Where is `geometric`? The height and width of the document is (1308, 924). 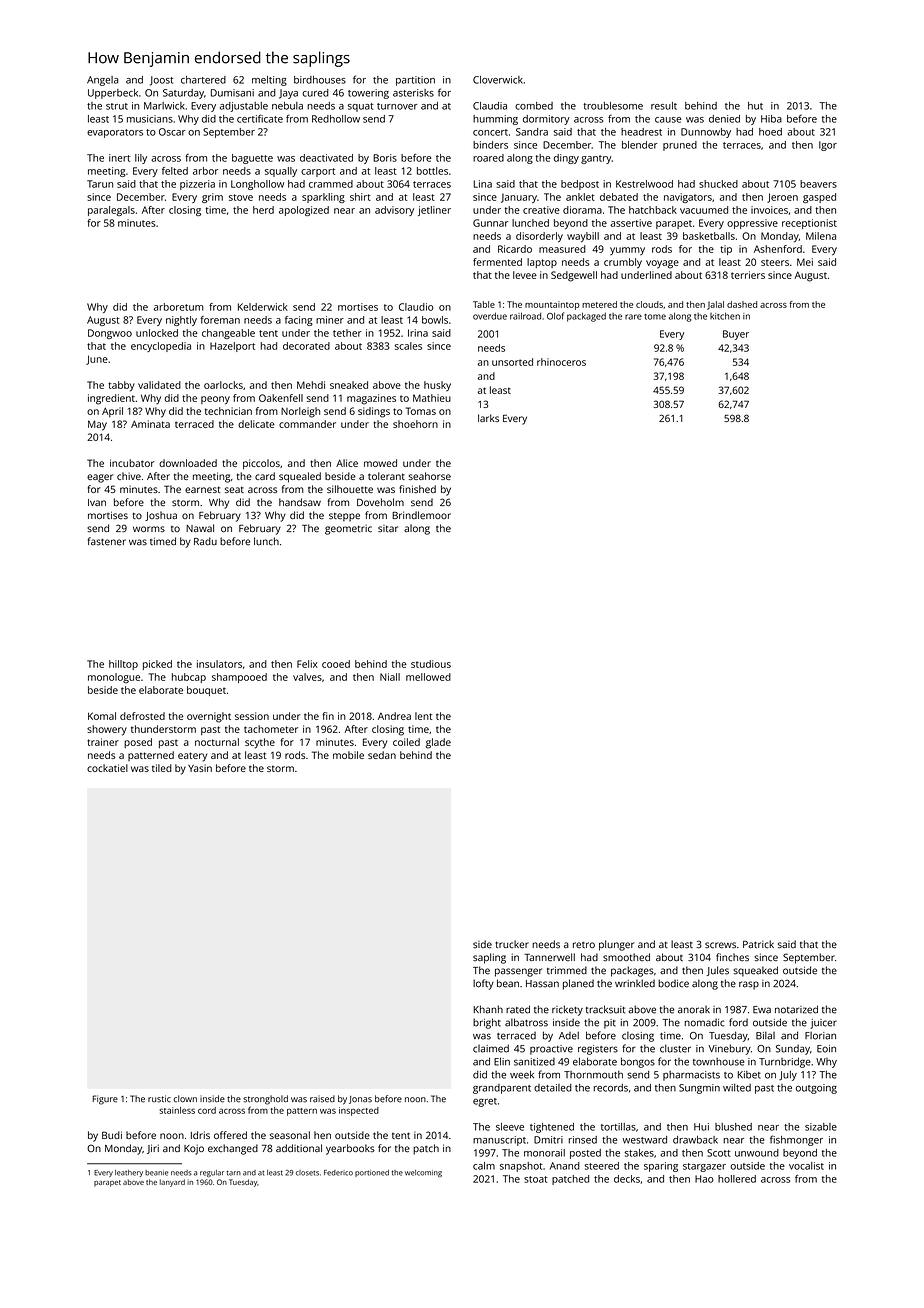
geometric is located at coordinates (348, 530).
